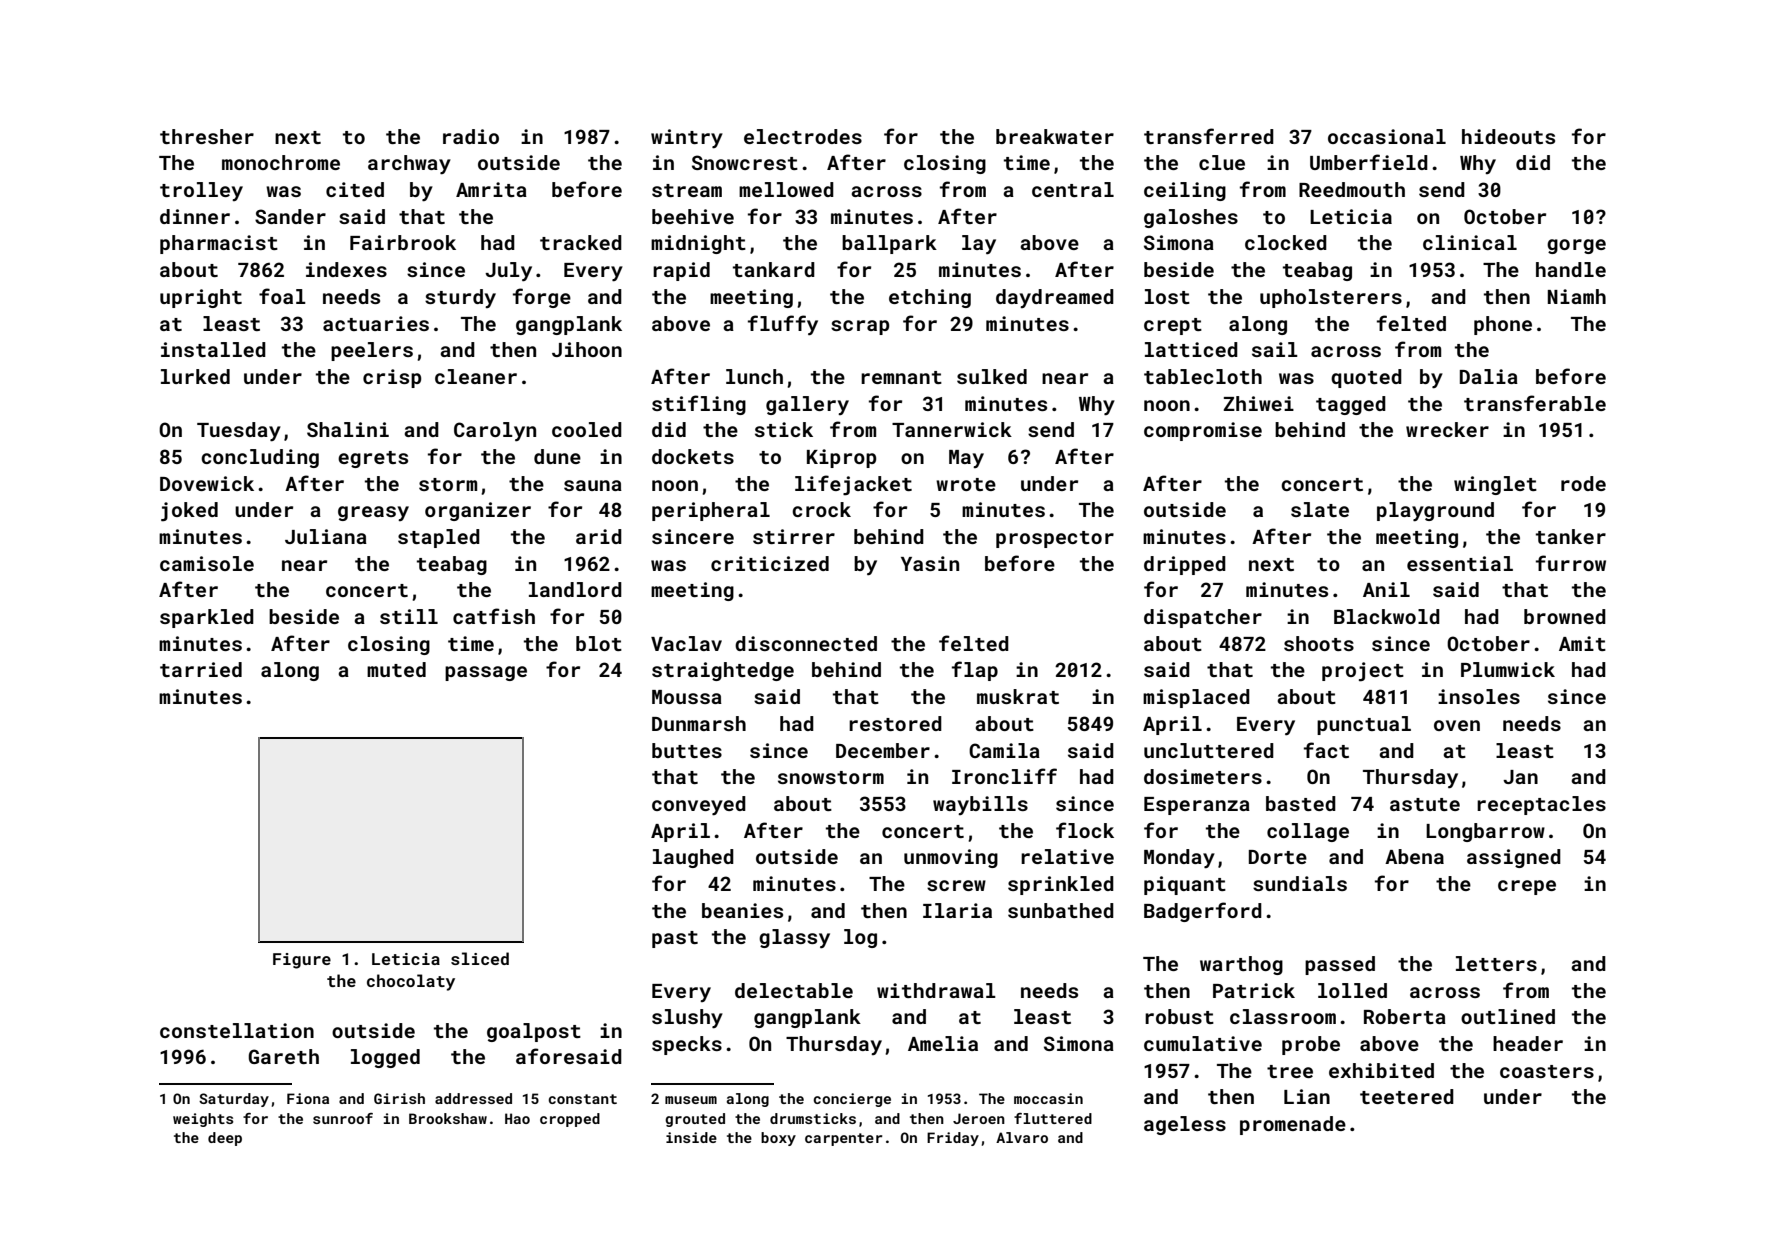 This document has width=1766, height=1248. What do you see at coordinates (1387, 136) in the document?
I see `occasional` at bounding box center [1387, 136].
